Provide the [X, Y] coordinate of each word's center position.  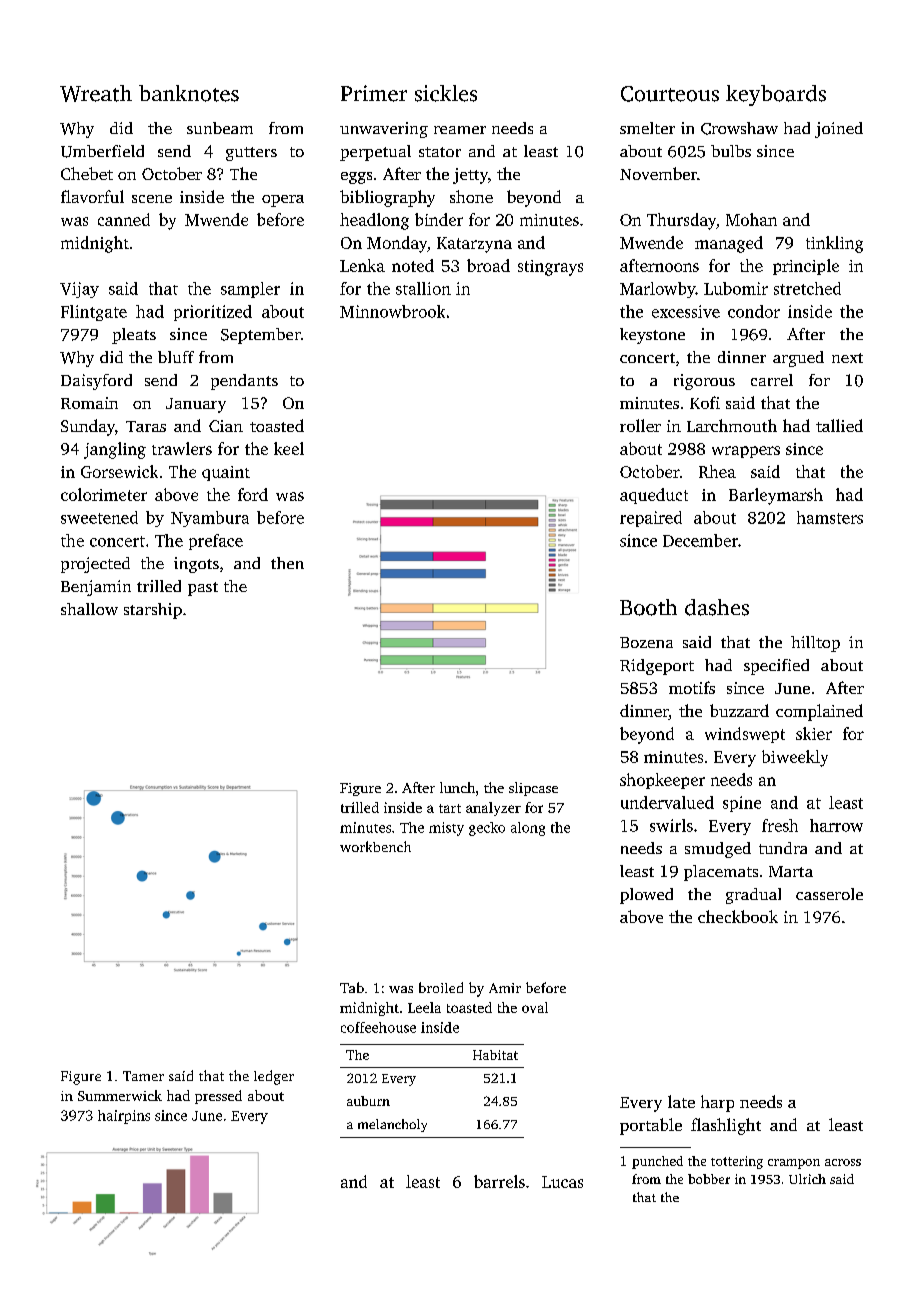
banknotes [189, 93]
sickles [446, 93]
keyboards [776, 95]
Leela [424, 1007]
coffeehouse [378, 1027]
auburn [368, 1101]
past [203, 589]
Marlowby [657, 290]
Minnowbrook [392, 311]
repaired [651, 519]
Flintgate [94, 313]
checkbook [738, 916]
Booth [648, 607]
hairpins [124, 1117]
